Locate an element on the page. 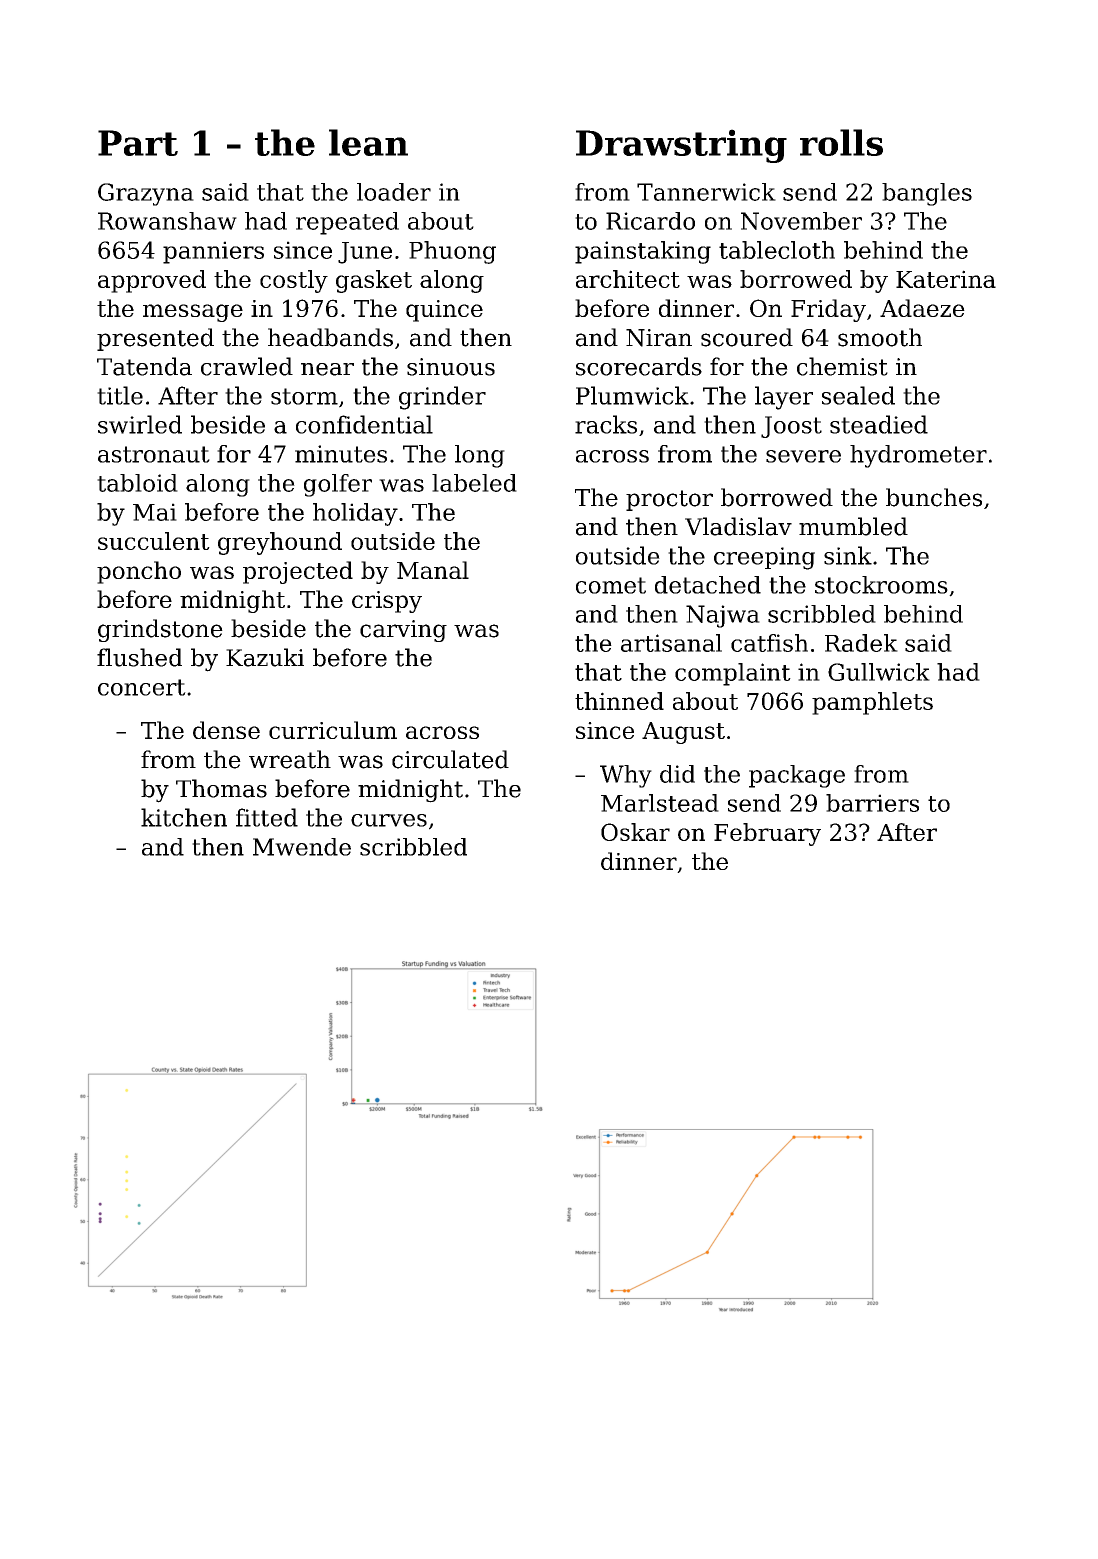 The image size is (1098, 1559). tablecloth is located at coordinates (777, 250).
